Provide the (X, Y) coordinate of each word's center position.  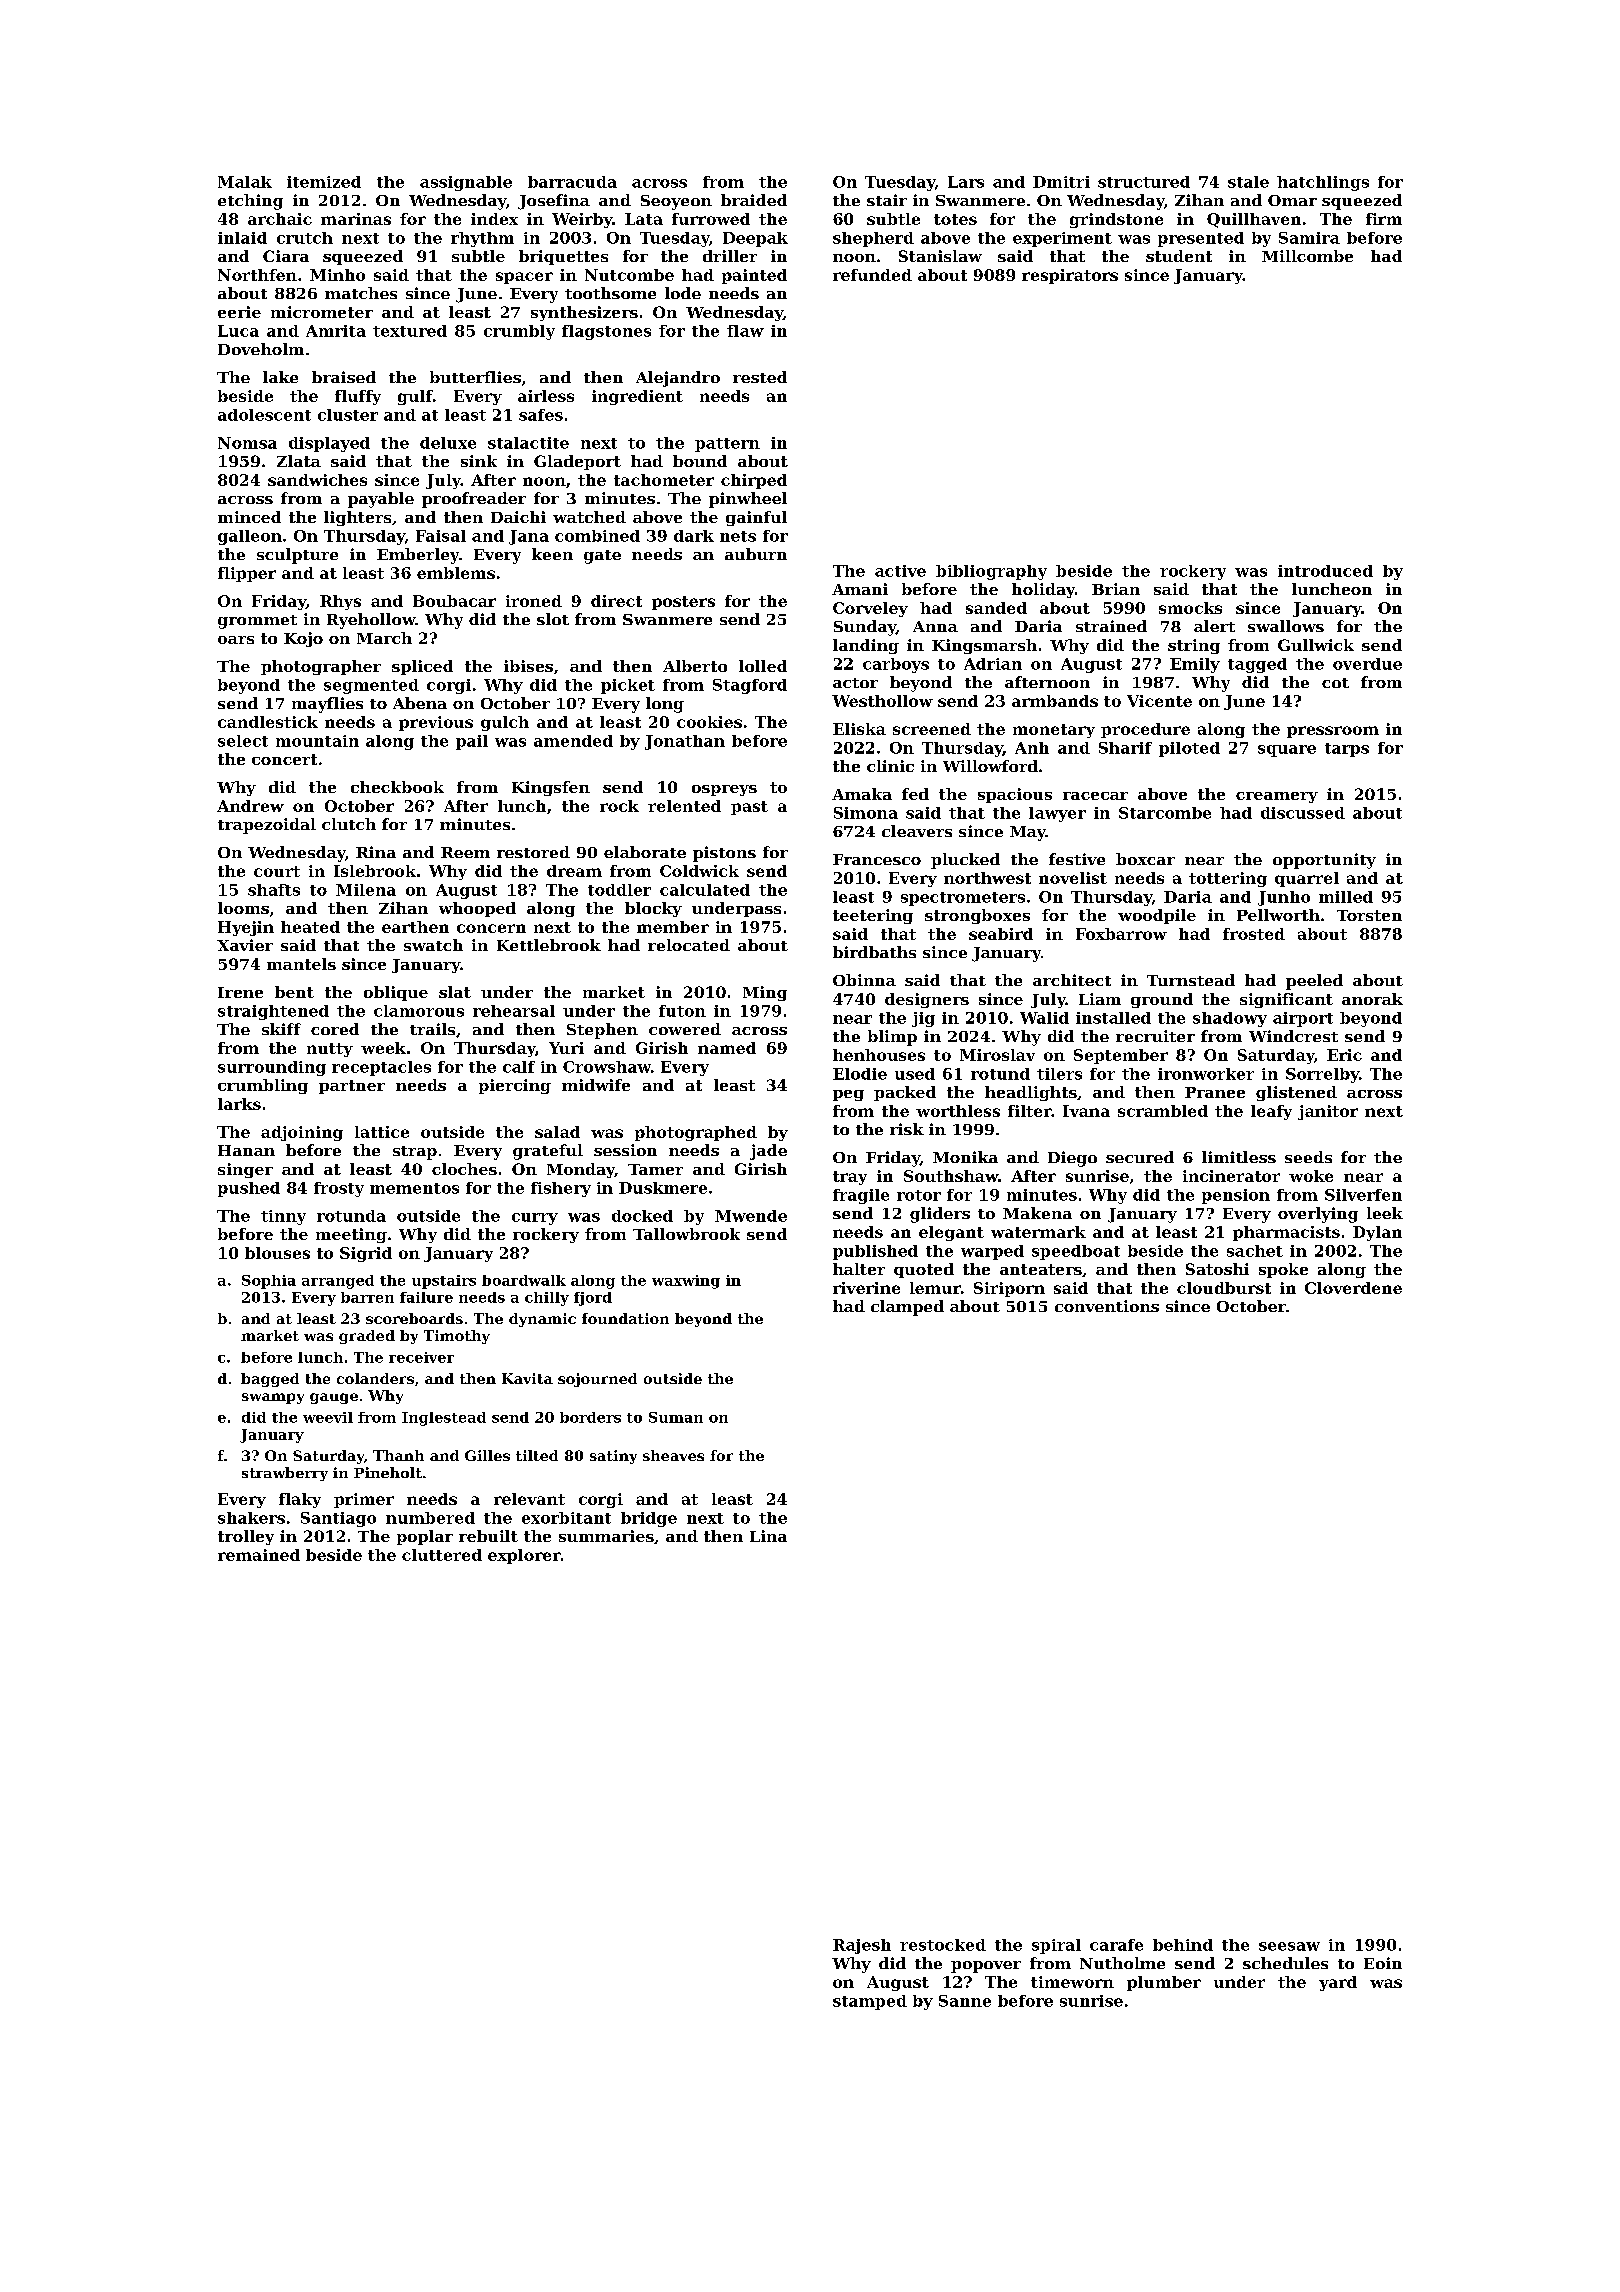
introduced (1325, 571)
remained (259, 1555)
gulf (415, 397)
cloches (464, 1169)
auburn (756, 554)
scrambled (1163, 1111)
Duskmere (663, 1188)
